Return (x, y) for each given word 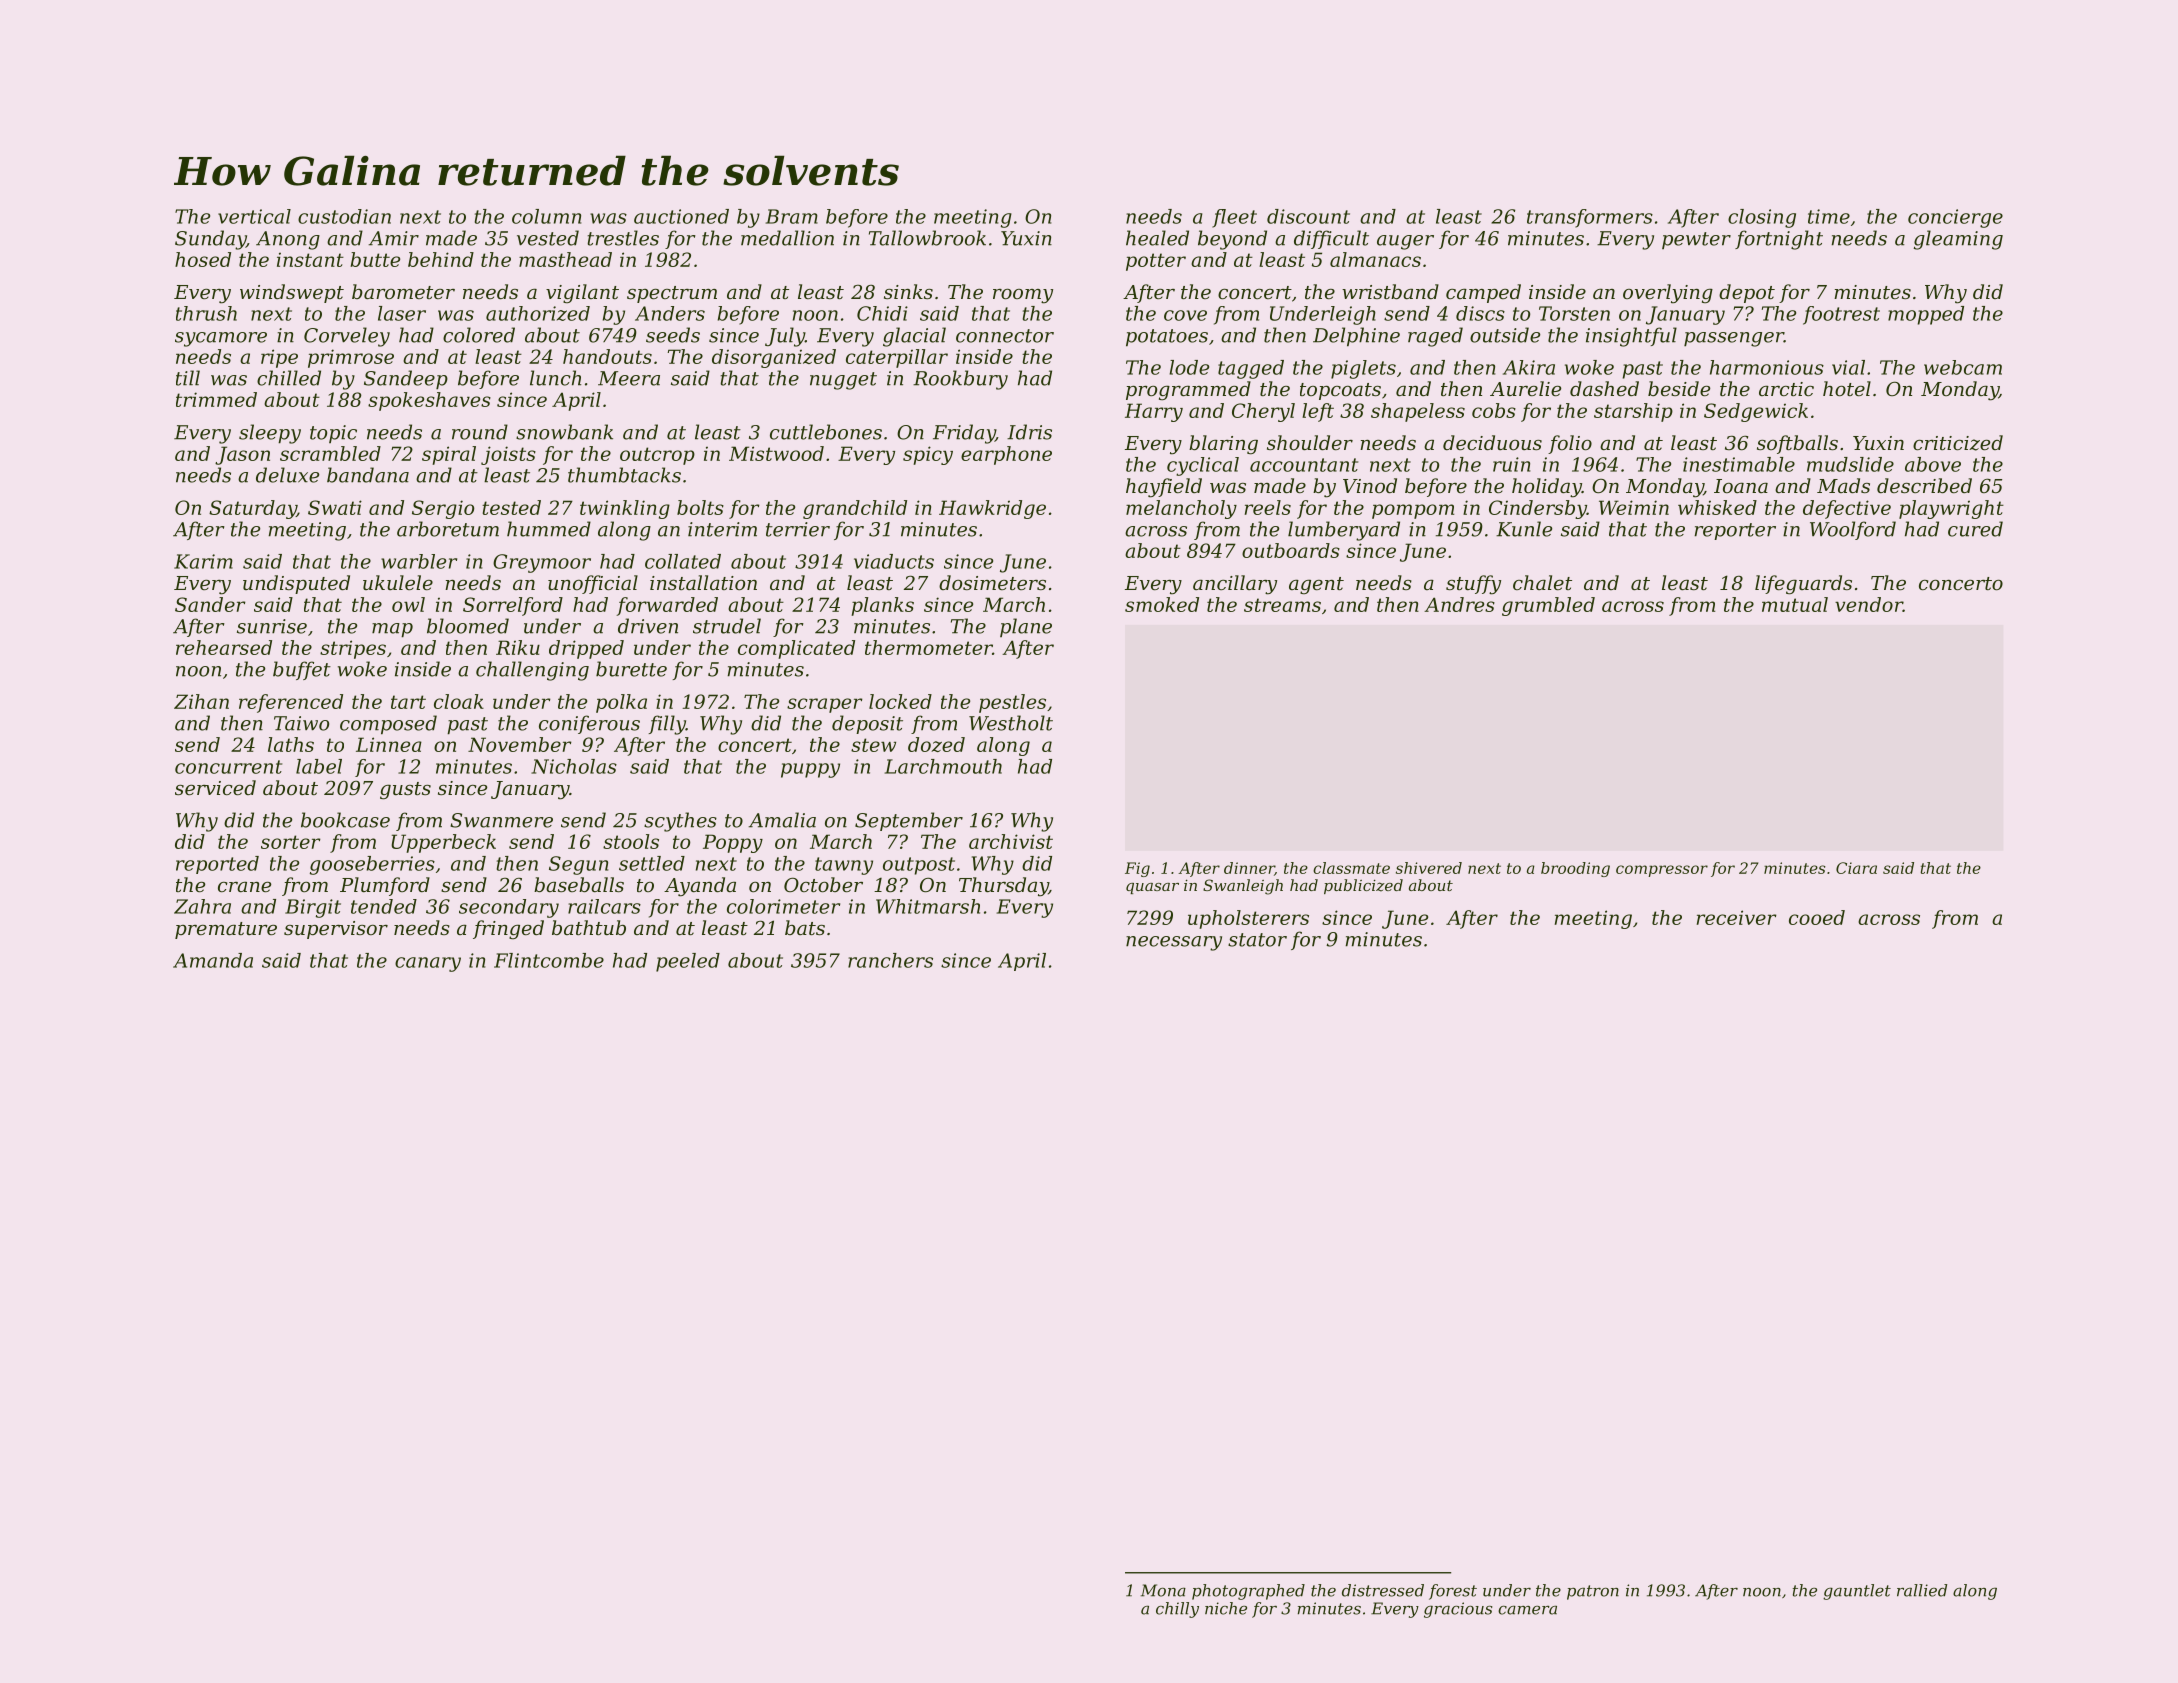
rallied (1922, 1590)
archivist (1011, 841)
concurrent (228, 767)
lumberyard (1344, 531)
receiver (1737, 917)
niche (1226, 1608)
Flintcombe (549, 960)
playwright (1951, 509)
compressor (1662, 871)
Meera (629, 378)
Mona (1163, 1590)
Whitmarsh (928, 906)
